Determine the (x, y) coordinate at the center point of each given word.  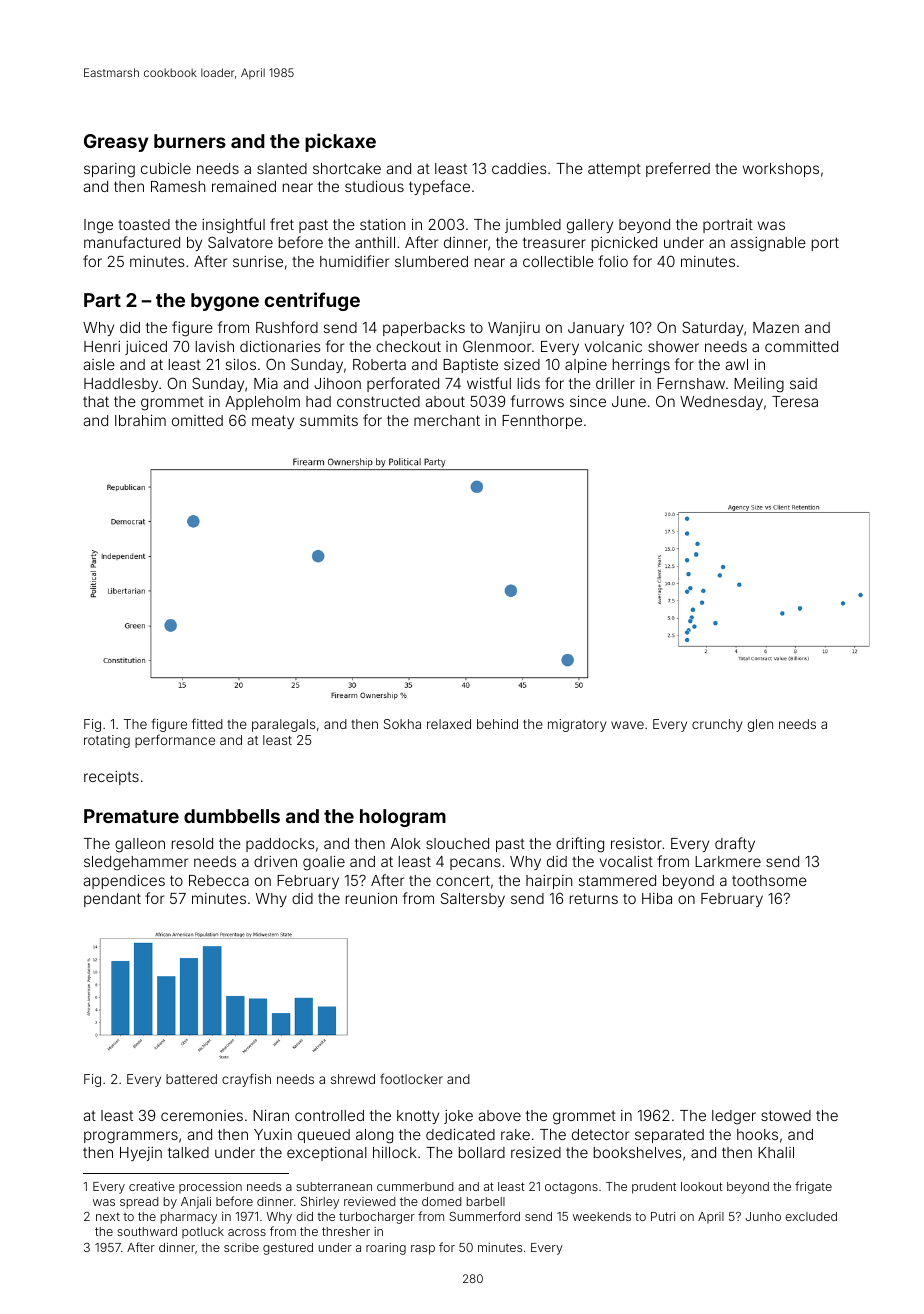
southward (147, 1231)
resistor (636, 843)
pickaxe (340, 142)
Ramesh (178, 186)
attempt (614, 170)
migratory (577, 725)
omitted (197, 420)
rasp (423, 1250)
